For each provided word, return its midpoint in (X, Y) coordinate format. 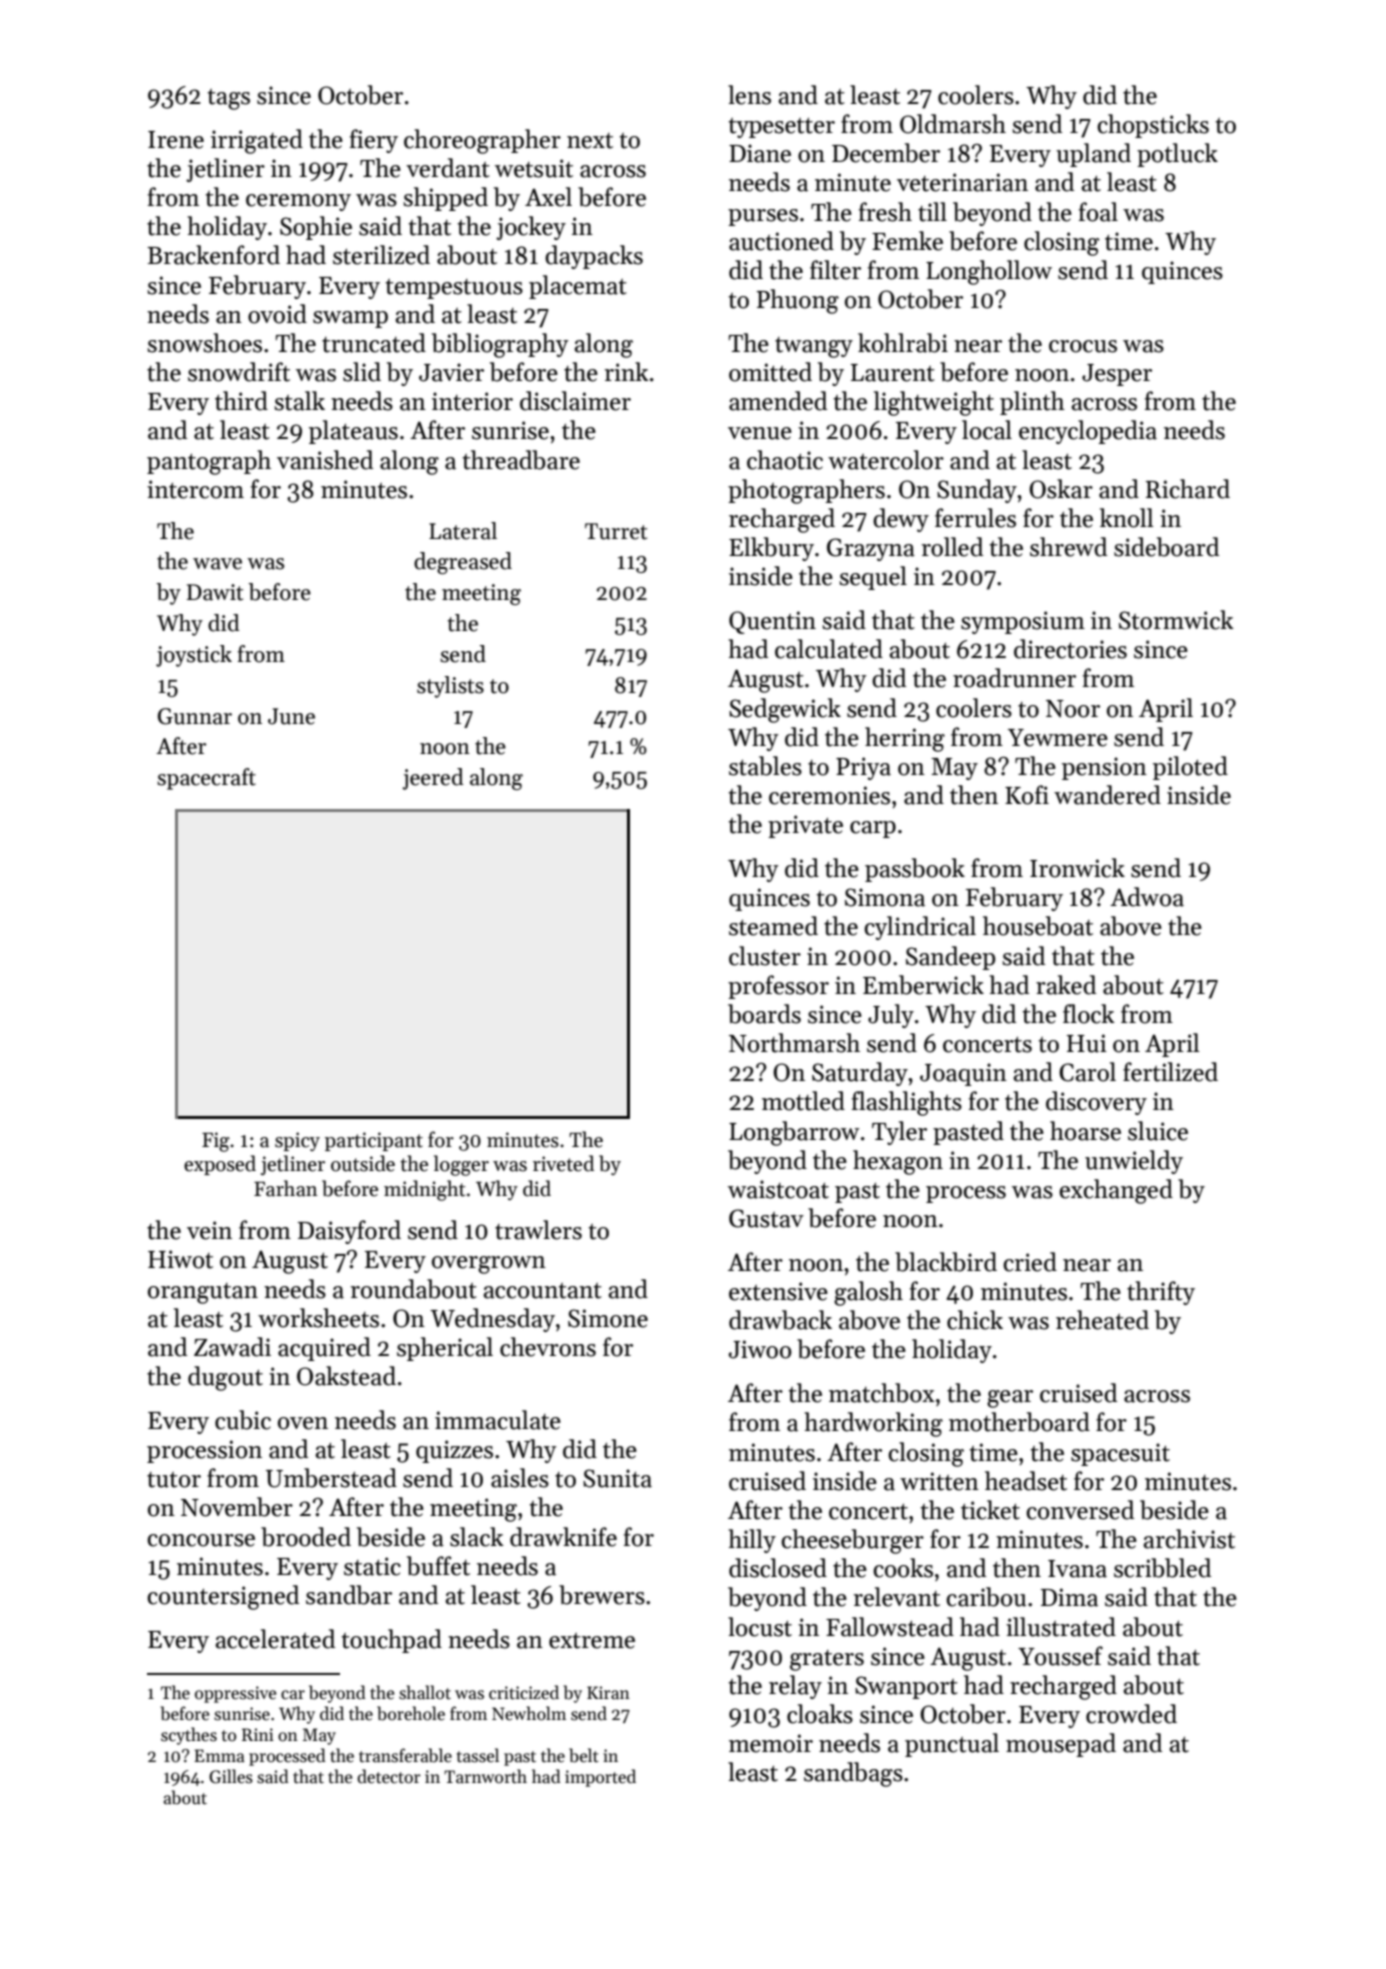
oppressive (235, 1694)
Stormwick (1176, 620)
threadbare (521, 460)
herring (905, 739)
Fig (216, 1142)
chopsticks (1153, 126)
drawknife (563, 1537)
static (372, 1566)
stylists (450, 687)
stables (765, 766)
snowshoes (204, 343)
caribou (986, 1597)
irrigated (257, 141)
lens (749, 95)
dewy (901, 520)
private (805, 826)
